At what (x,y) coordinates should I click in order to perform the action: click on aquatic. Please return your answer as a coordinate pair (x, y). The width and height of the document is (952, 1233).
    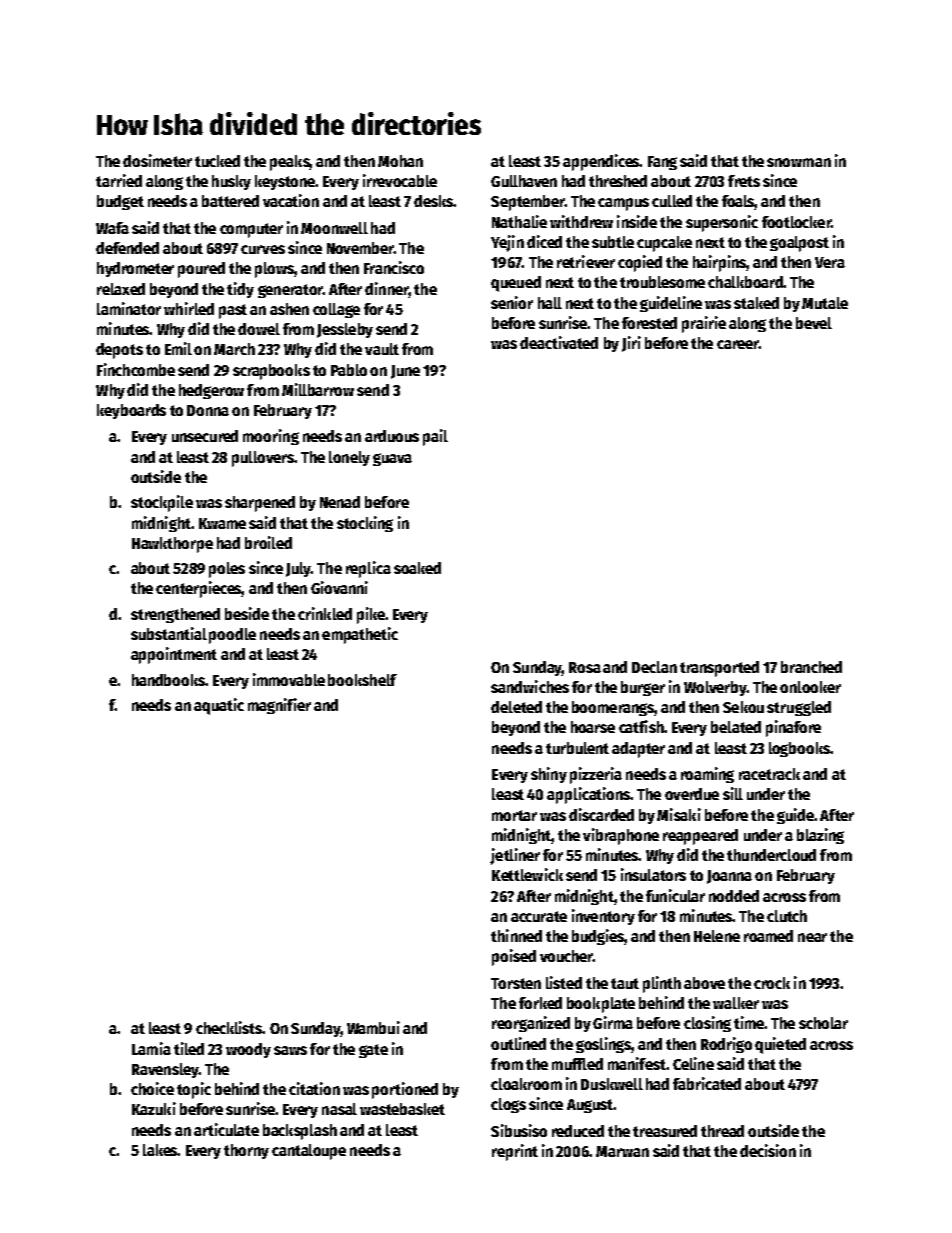
    Looking at the image, I should click on (219, 706).
